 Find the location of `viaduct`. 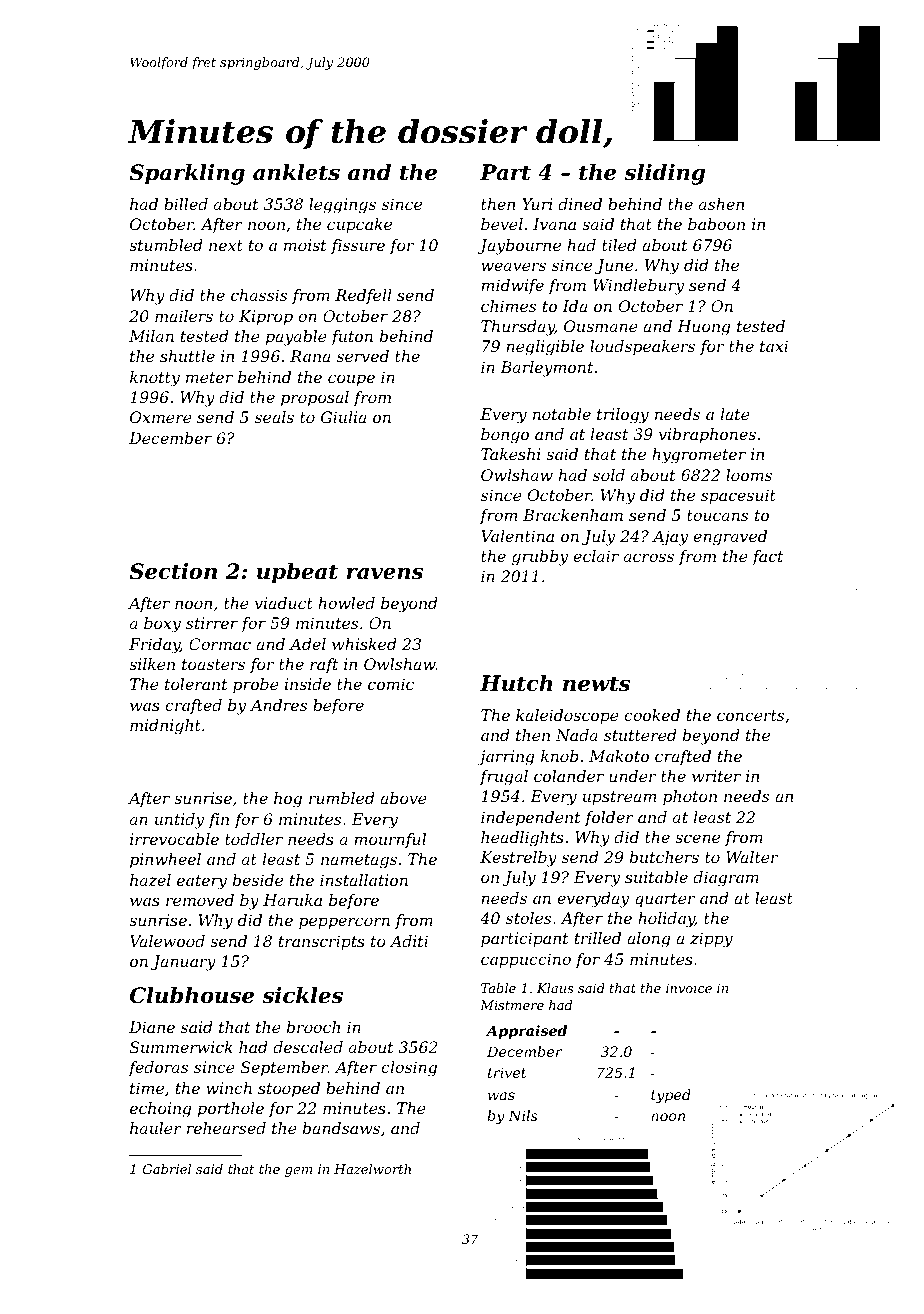

viaduct is located at coordinates (284, 603).
